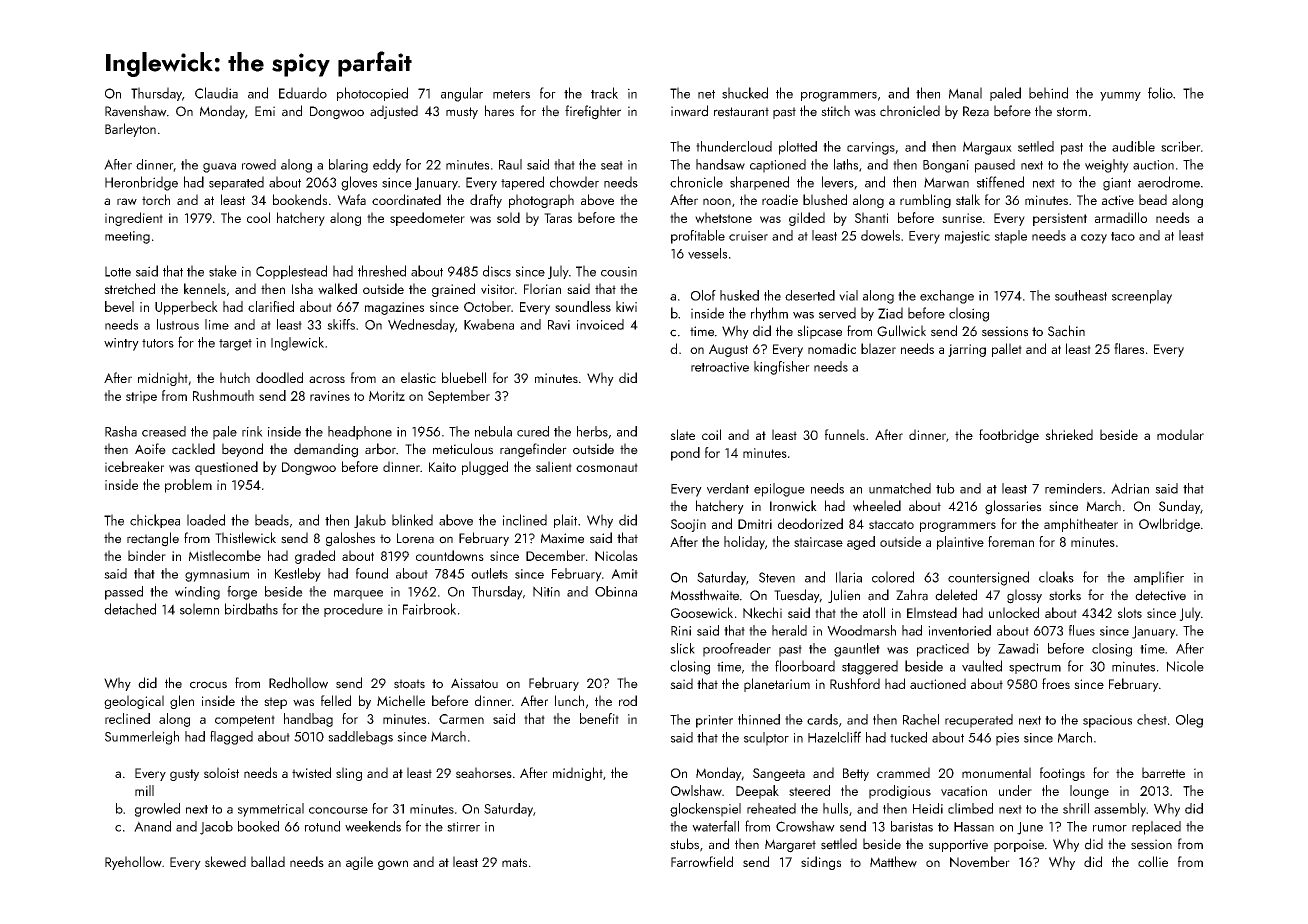  What do you see at coordinates (380, 449) in the image?
I see `arbor` at bounding box center [380, 449].
